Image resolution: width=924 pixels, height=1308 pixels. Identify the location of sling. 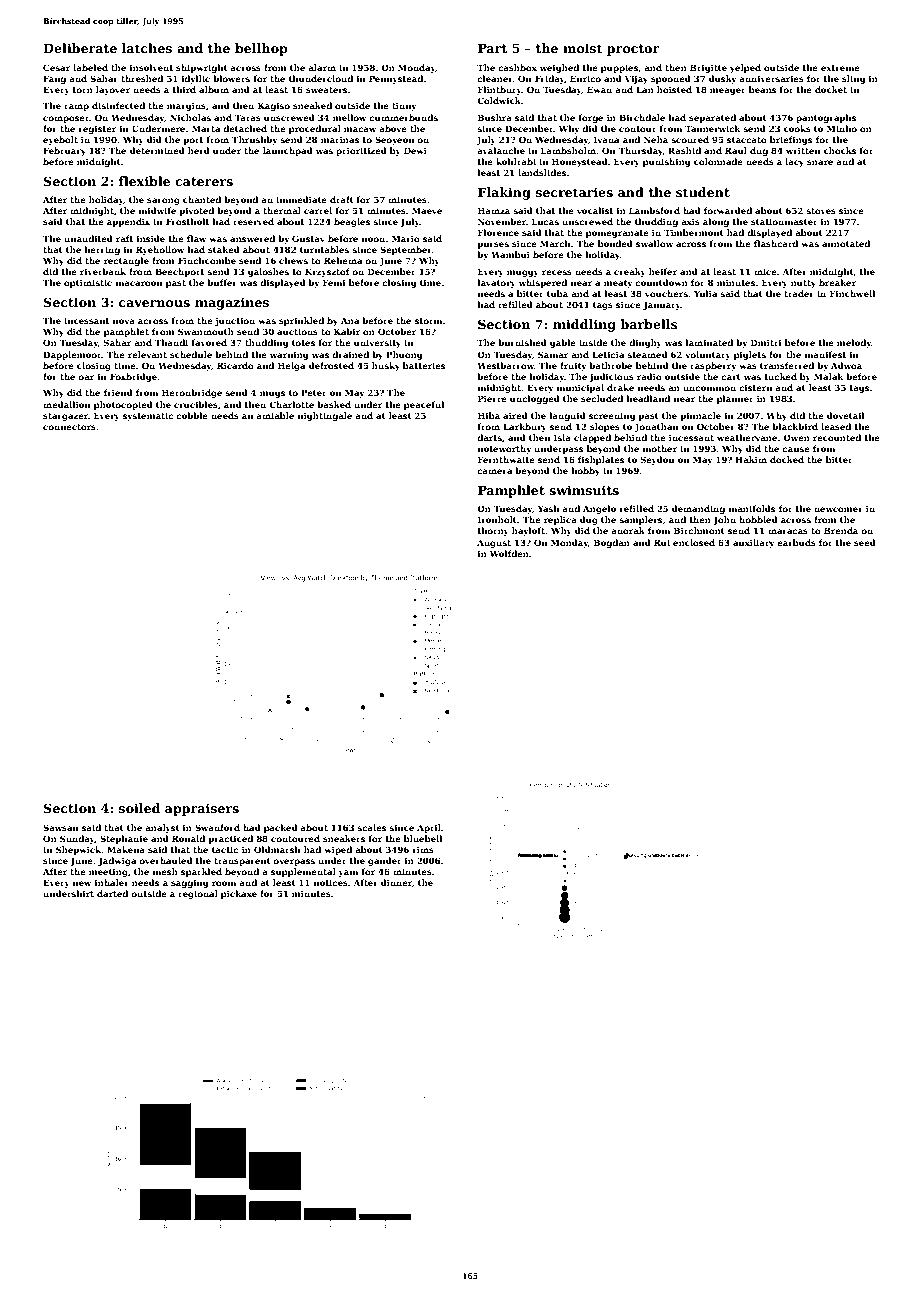
(853, 79).
